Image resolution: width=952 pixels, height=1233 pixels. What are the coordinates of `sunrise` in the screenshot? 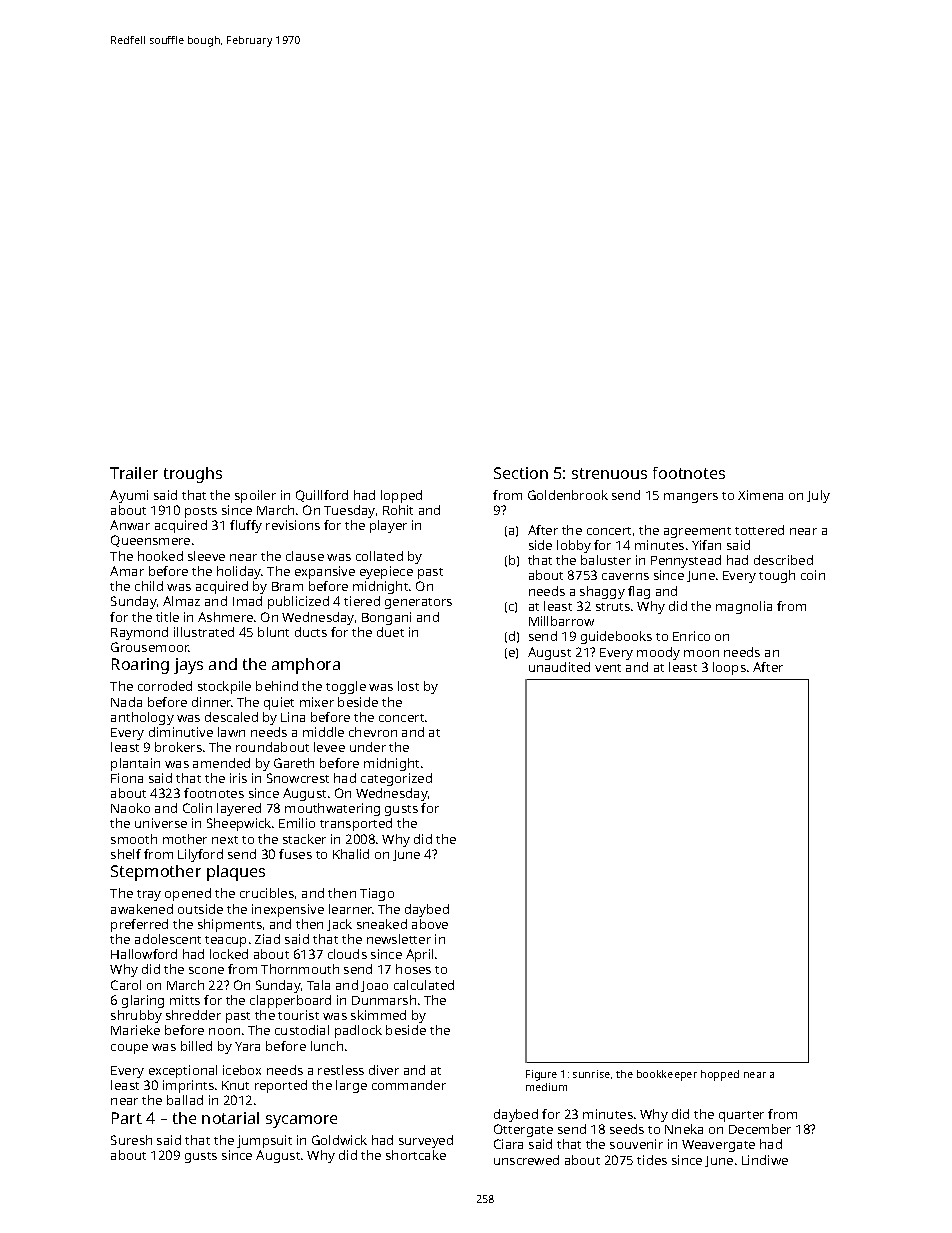 It's located at (591, 1074).
